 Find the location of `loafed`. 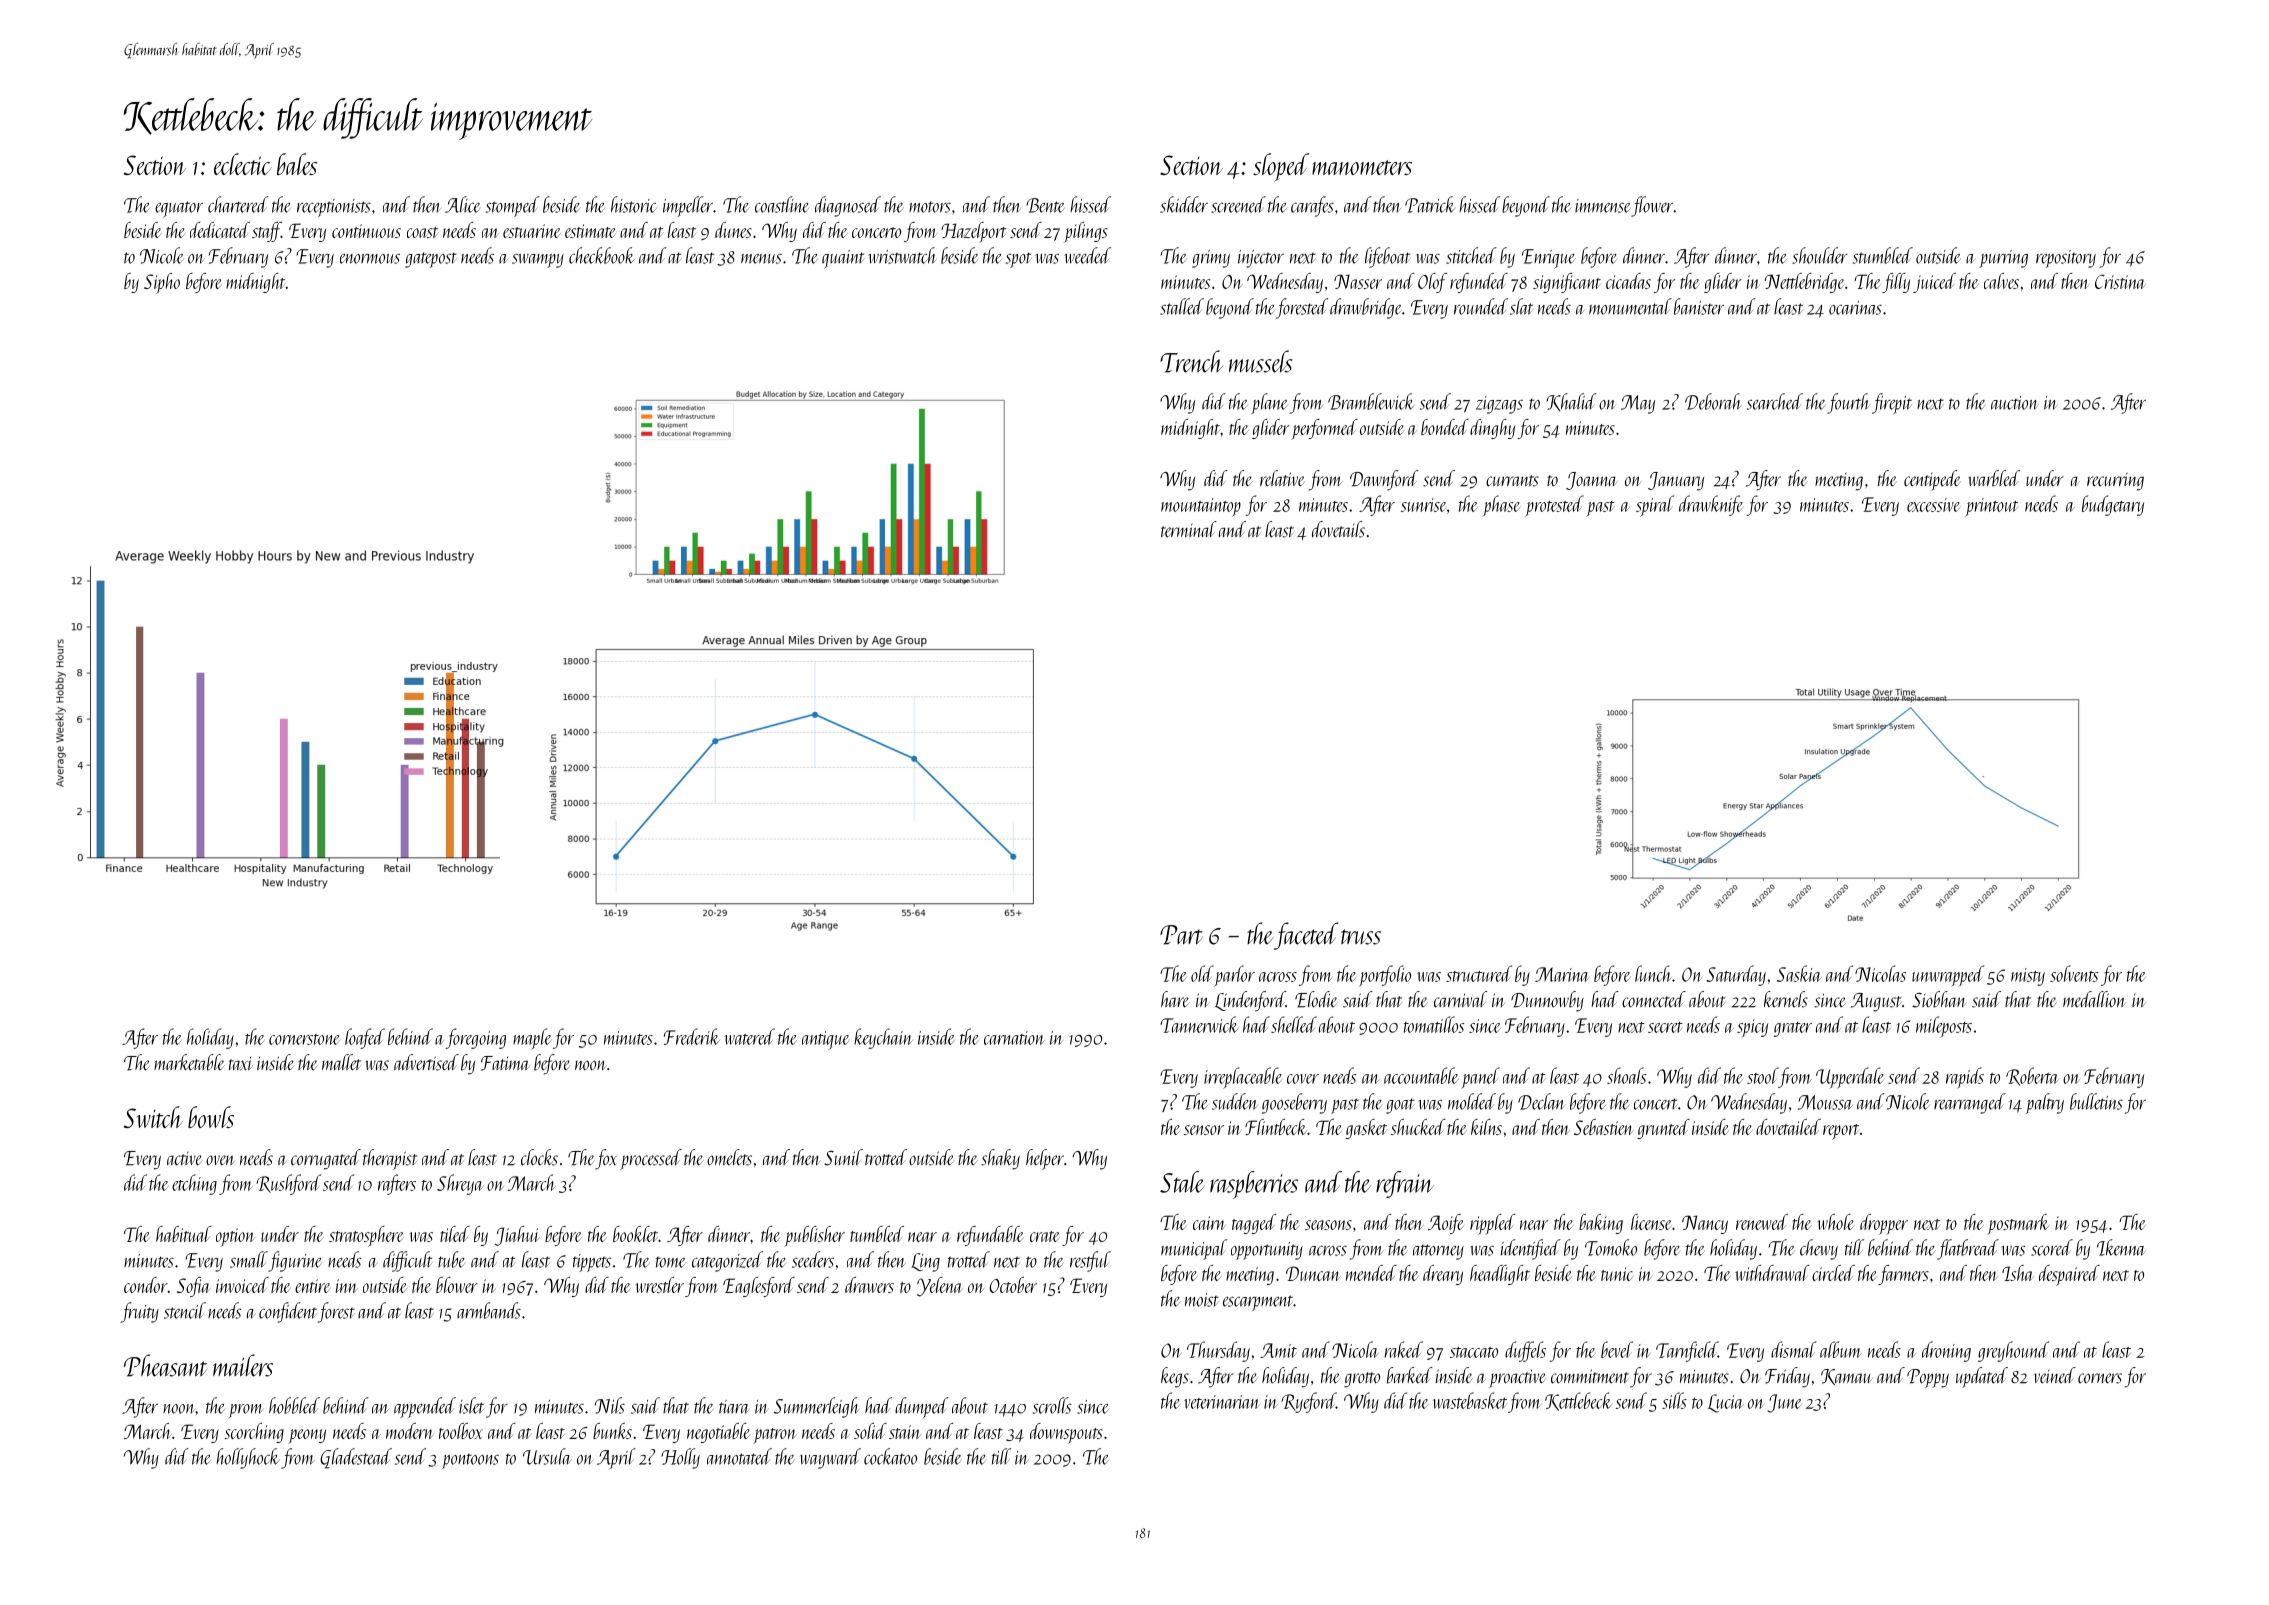

loafed is located at coordinates (365, 1038).
